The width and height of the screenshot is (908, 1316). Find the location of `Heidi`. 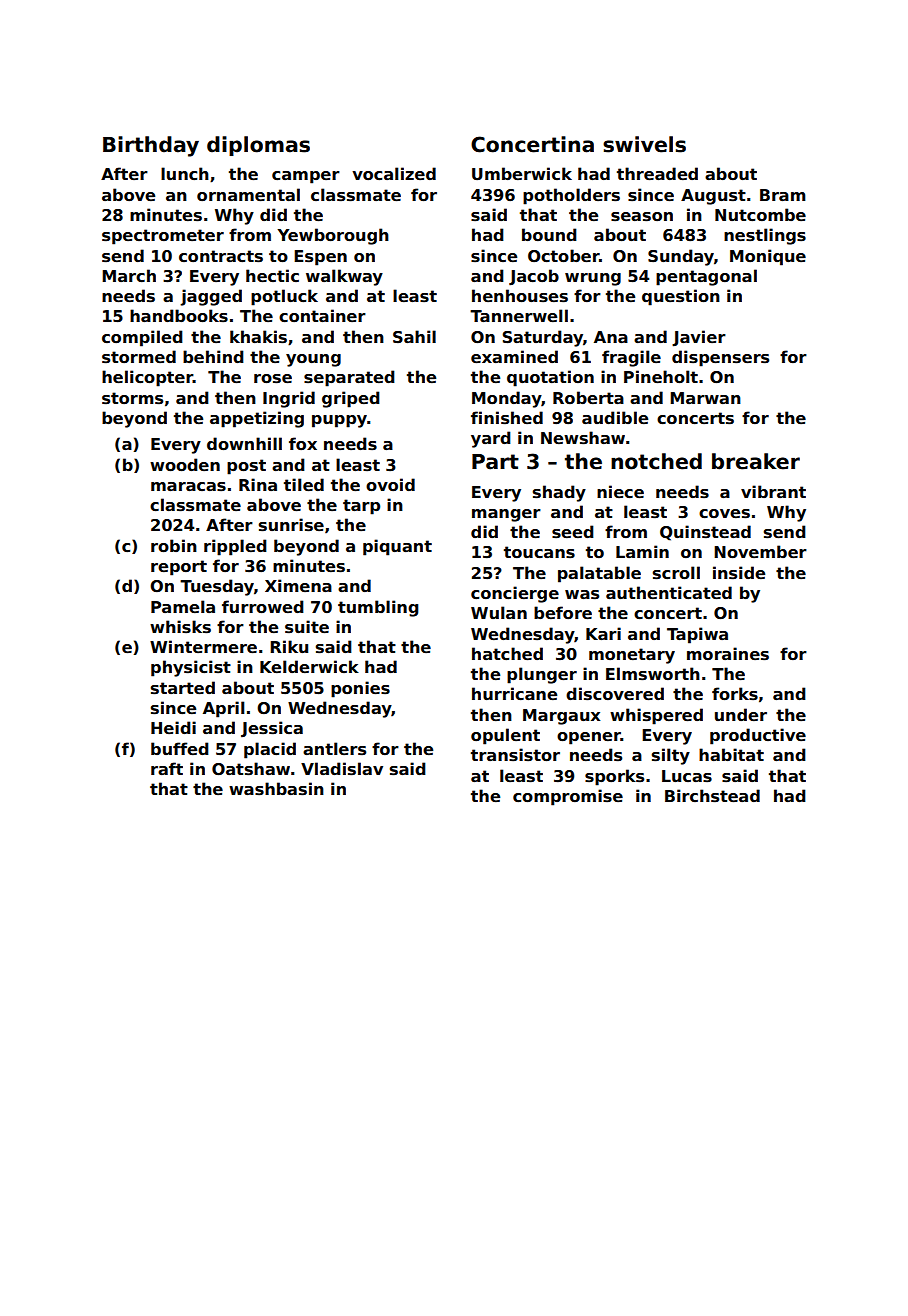

Heidi is located at coordinates (173, 727).
